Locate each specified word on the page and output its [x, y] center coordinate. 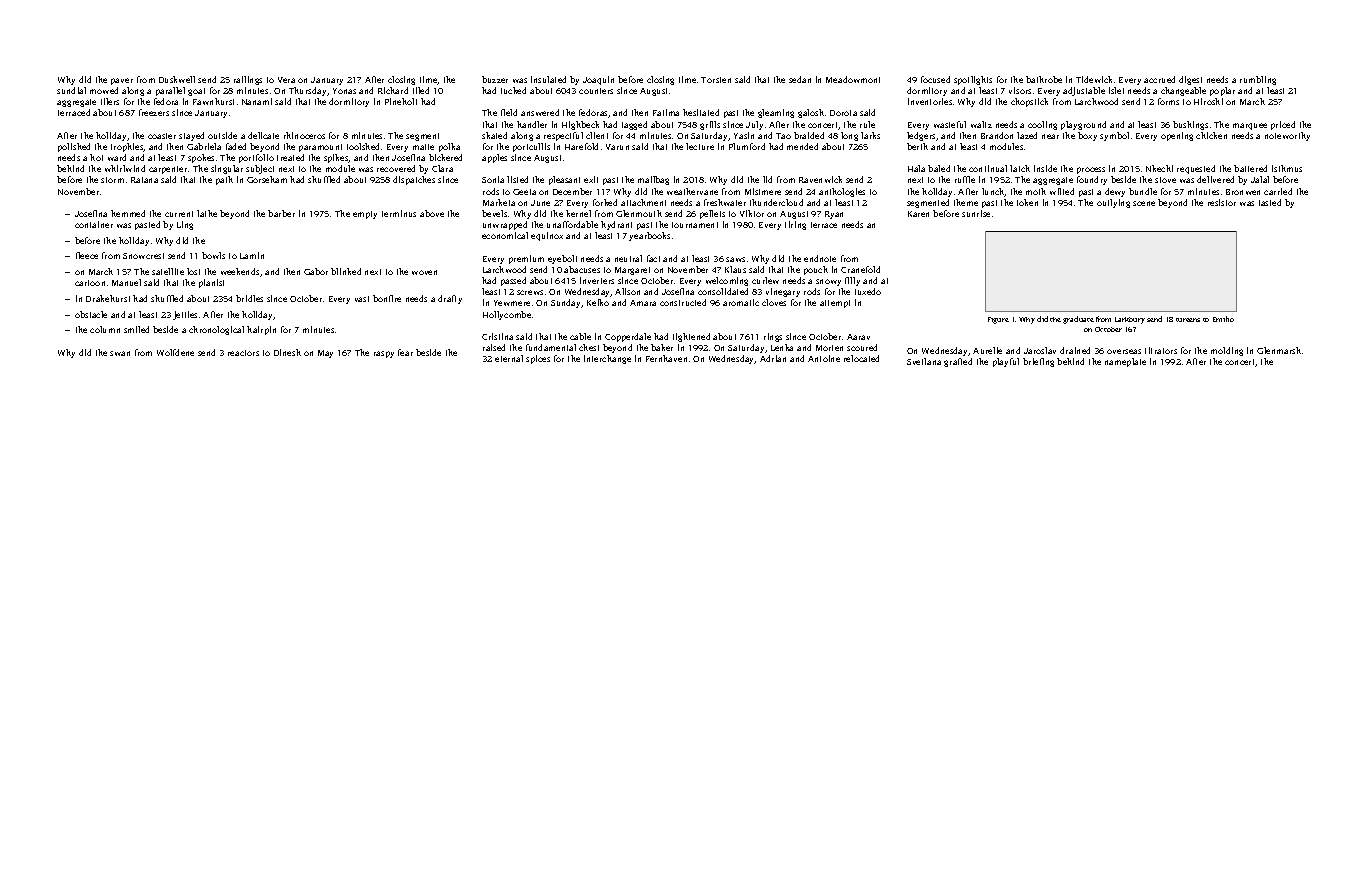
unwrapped [505, 225]
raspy [384, 354]
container [94, 224]
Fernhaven [666, 358]
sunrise [976, 213]
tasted [1270, 202]
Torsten [716, 80]
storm [112, 180]
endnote [820, 258]
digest [1190, 80]
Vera [286, 80]
